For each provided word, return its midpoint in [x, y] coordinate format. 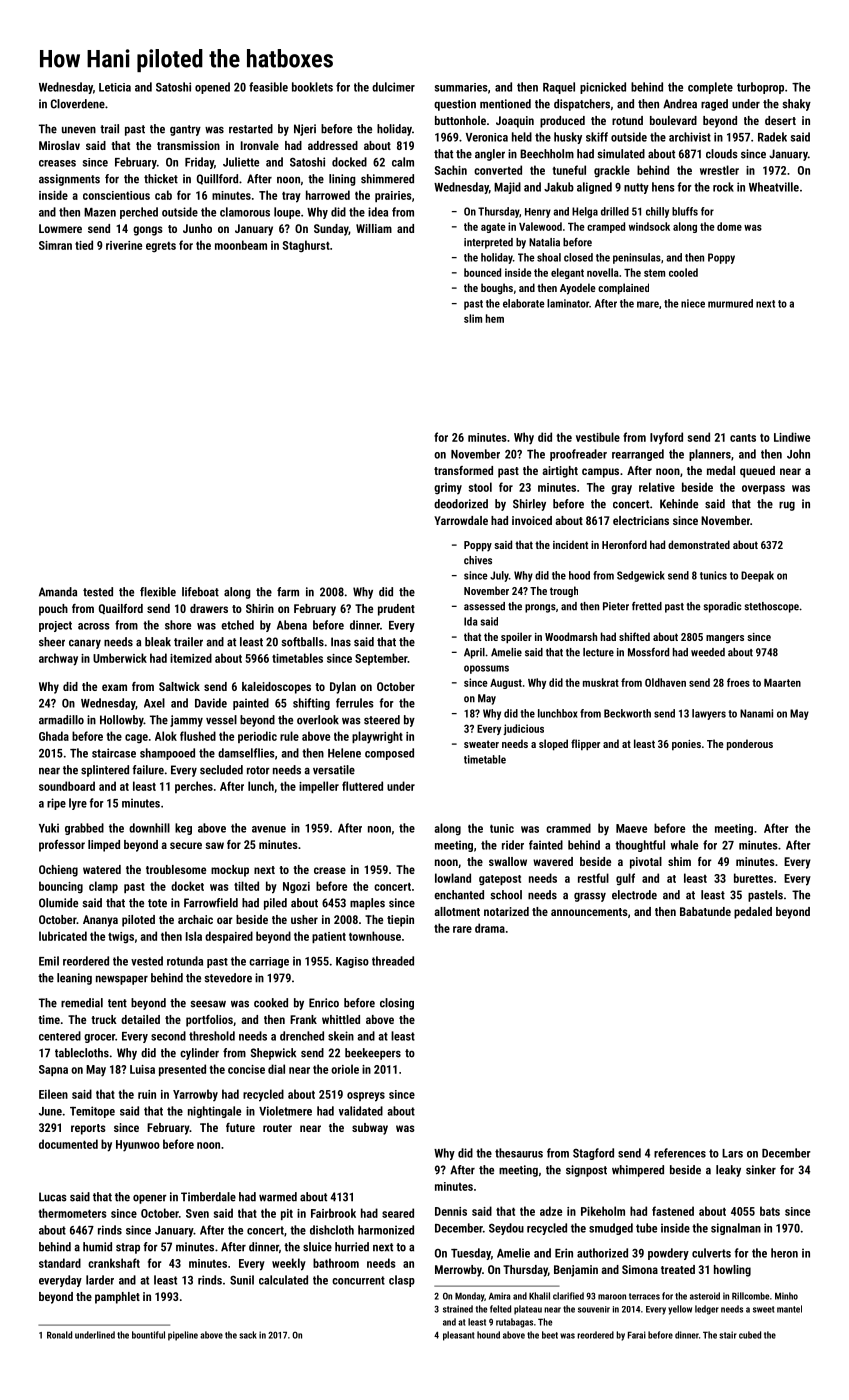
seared [398, 1213]
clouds [722, 154]
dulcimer [393, 87]
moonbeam [241, 245]
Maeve [631, 828]
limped [104, 846]
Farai [637, 1335]
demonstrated [699, 544]
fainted [546, 845]
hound [488, 1335]
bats [770, 1211]
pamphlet [117, 1298]
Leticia [115, 87]
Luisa [142, 1069]
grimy [448, 489]
